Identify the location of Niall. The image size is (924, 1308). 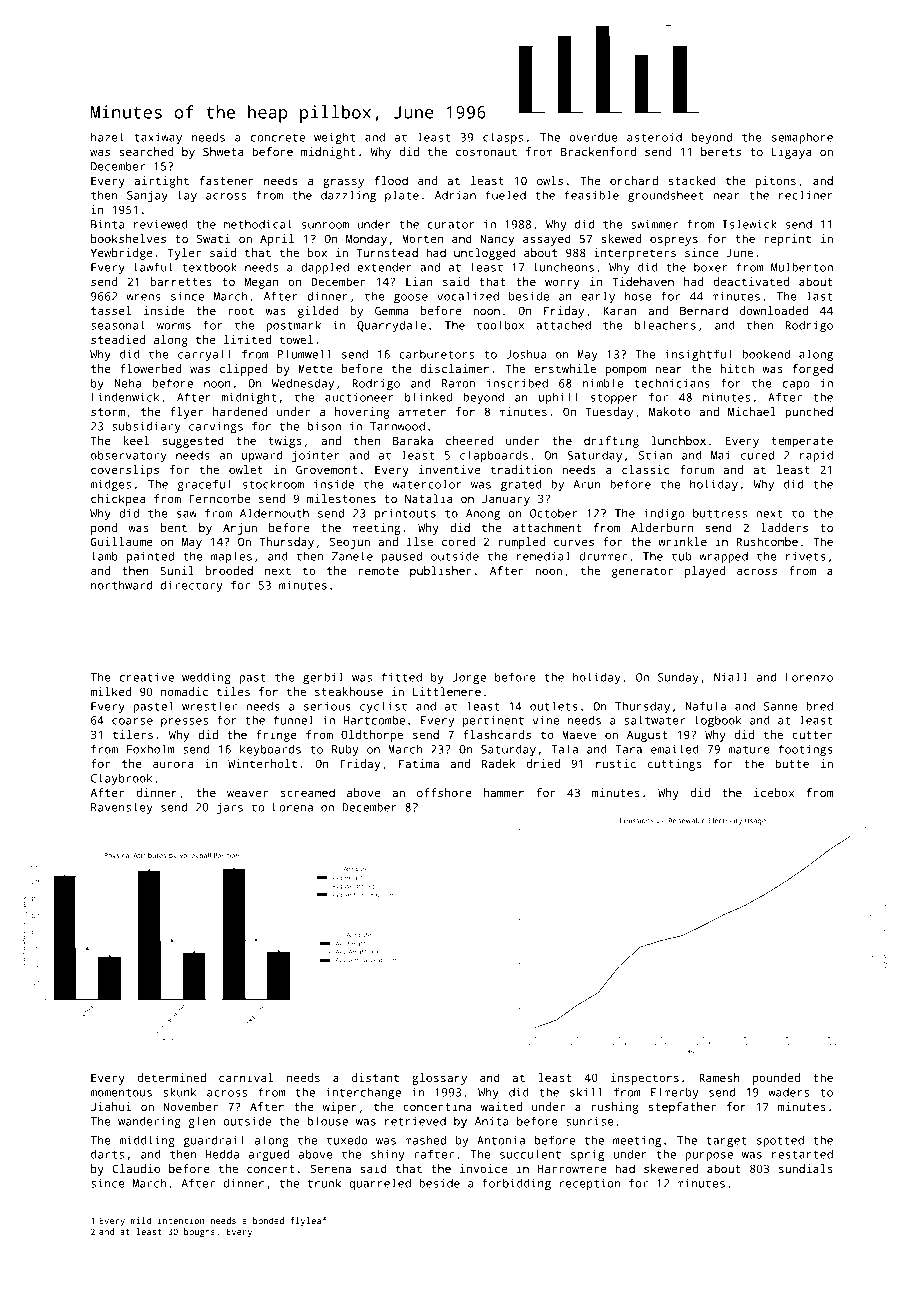
(731, 677).
